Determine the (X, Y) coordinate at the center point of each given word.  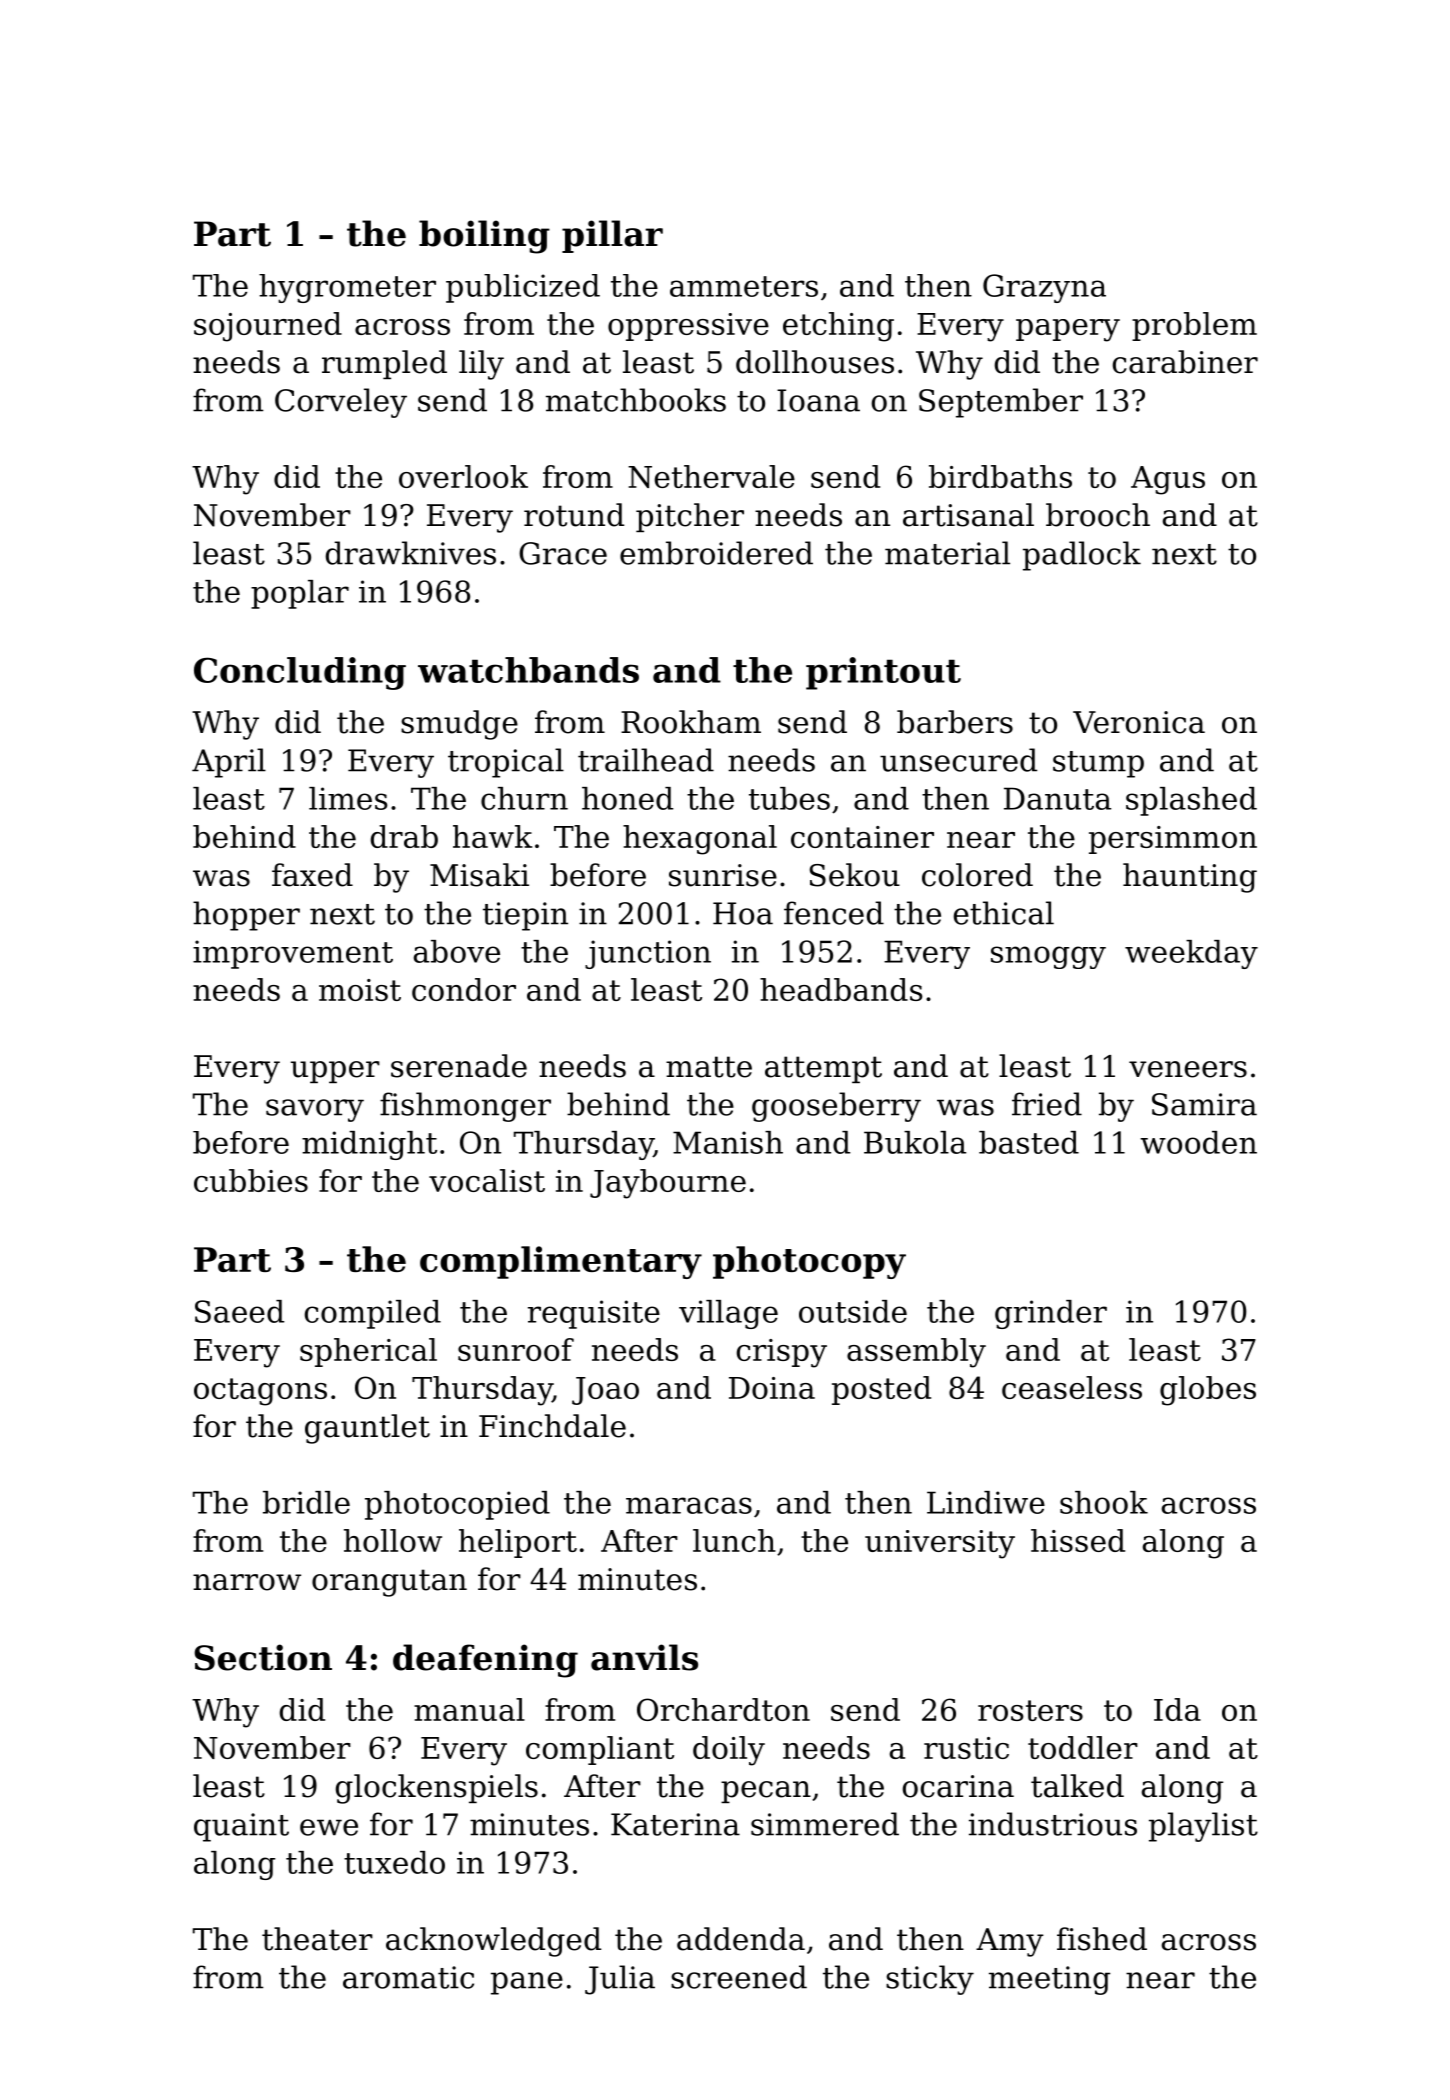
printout (883, 673)
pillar (612, 236)
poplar (300, 594)
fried (1047, 1104)
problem (1194, 326)
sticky (930, 1980)
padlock (1082, 556)
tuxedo (394, 1862)
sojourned (268, 327)
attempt (823, 1069)
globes (1208, 1391)
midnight (369, 1145)
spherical (368, 1352)
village (728, 1314)
